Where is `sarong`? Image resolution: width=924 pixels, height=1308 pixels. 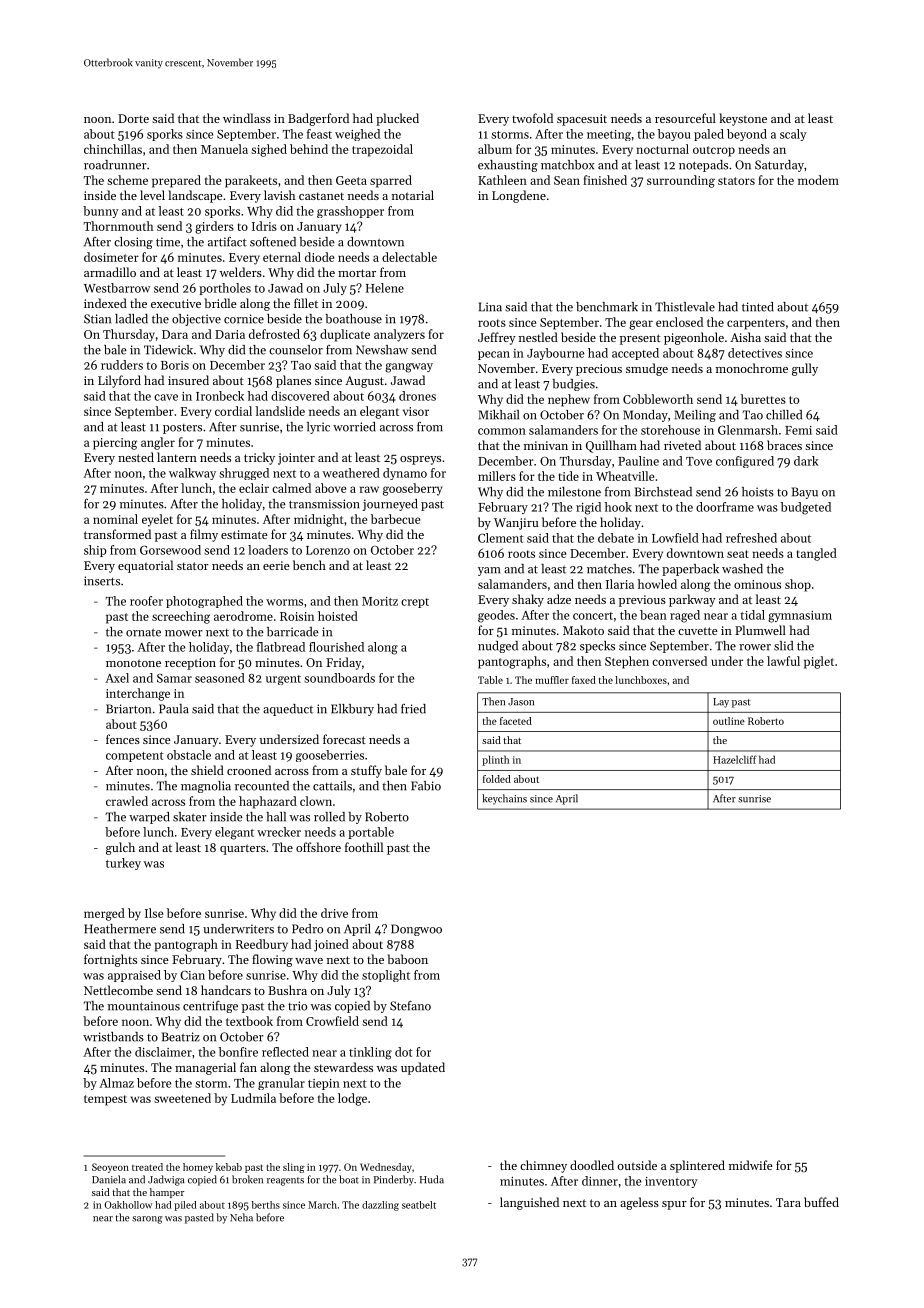 sarong is located at coordinates (147, 1220).
